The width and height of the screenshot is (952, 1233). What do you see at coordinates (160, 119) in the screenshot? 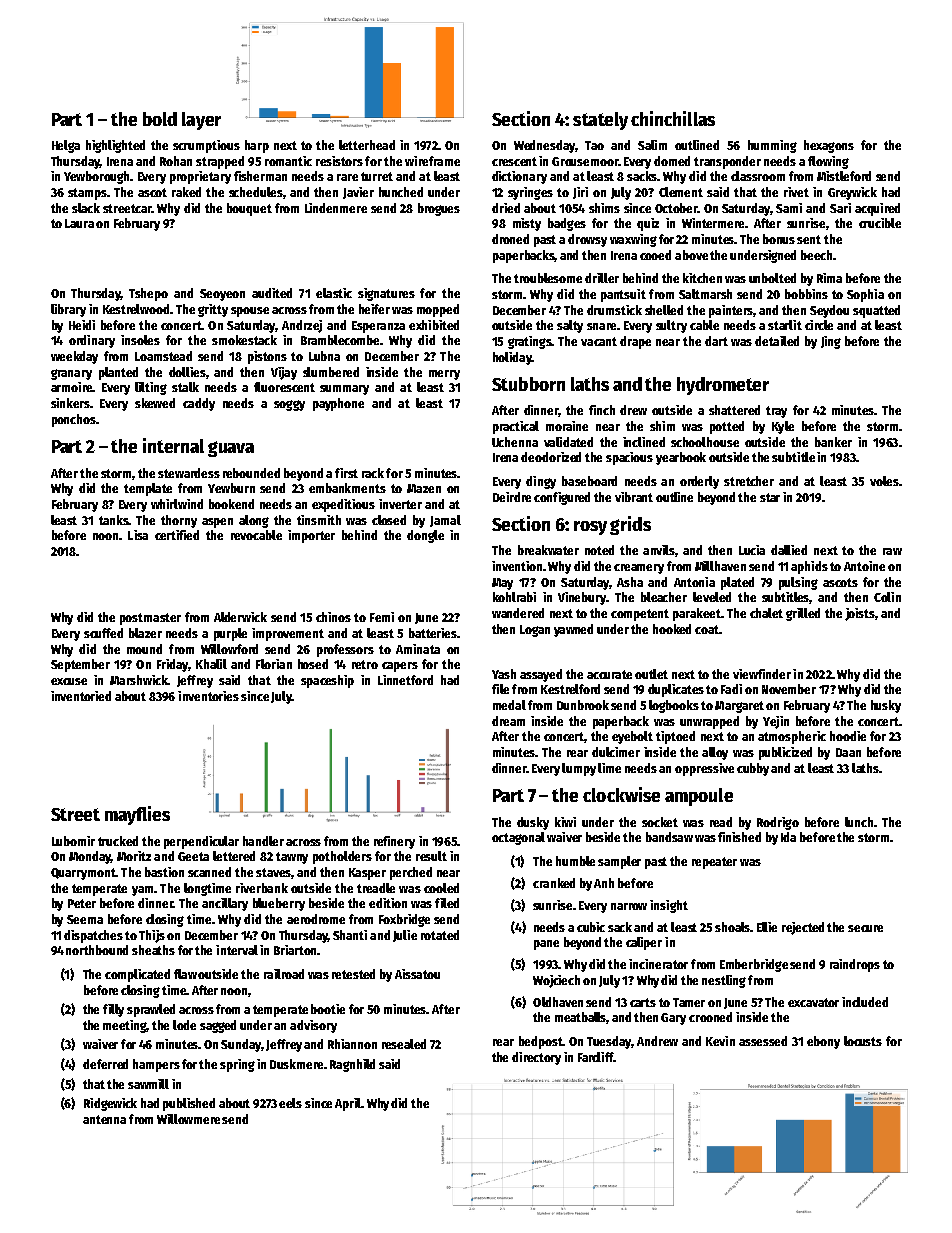
I see `bold` at bounding box center [160, 119].
